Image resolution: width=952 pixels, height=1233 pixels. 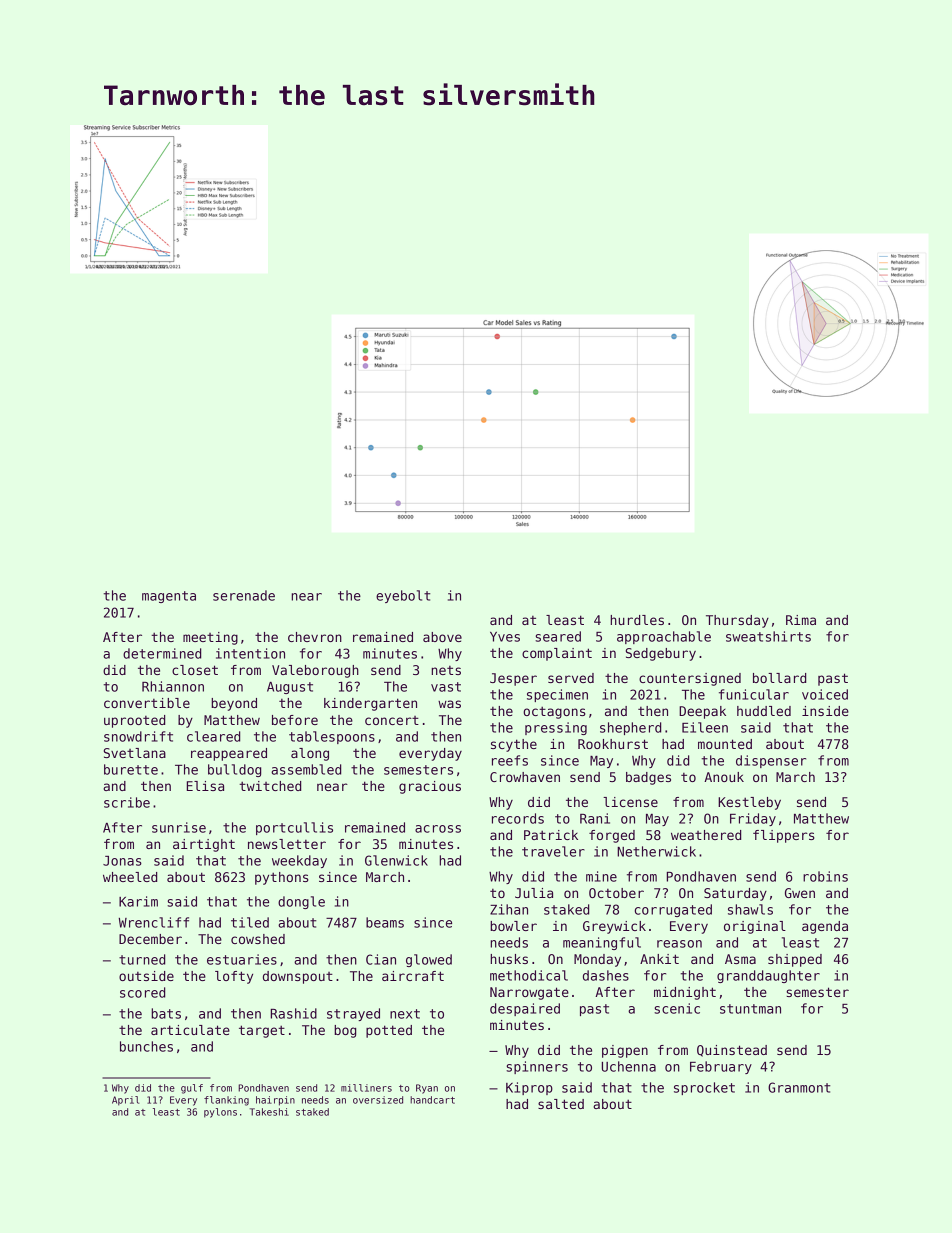 What do you see at coordinates (405, 1014) in the screenshot?
I see `next` at bounding box center [405, 1014].
